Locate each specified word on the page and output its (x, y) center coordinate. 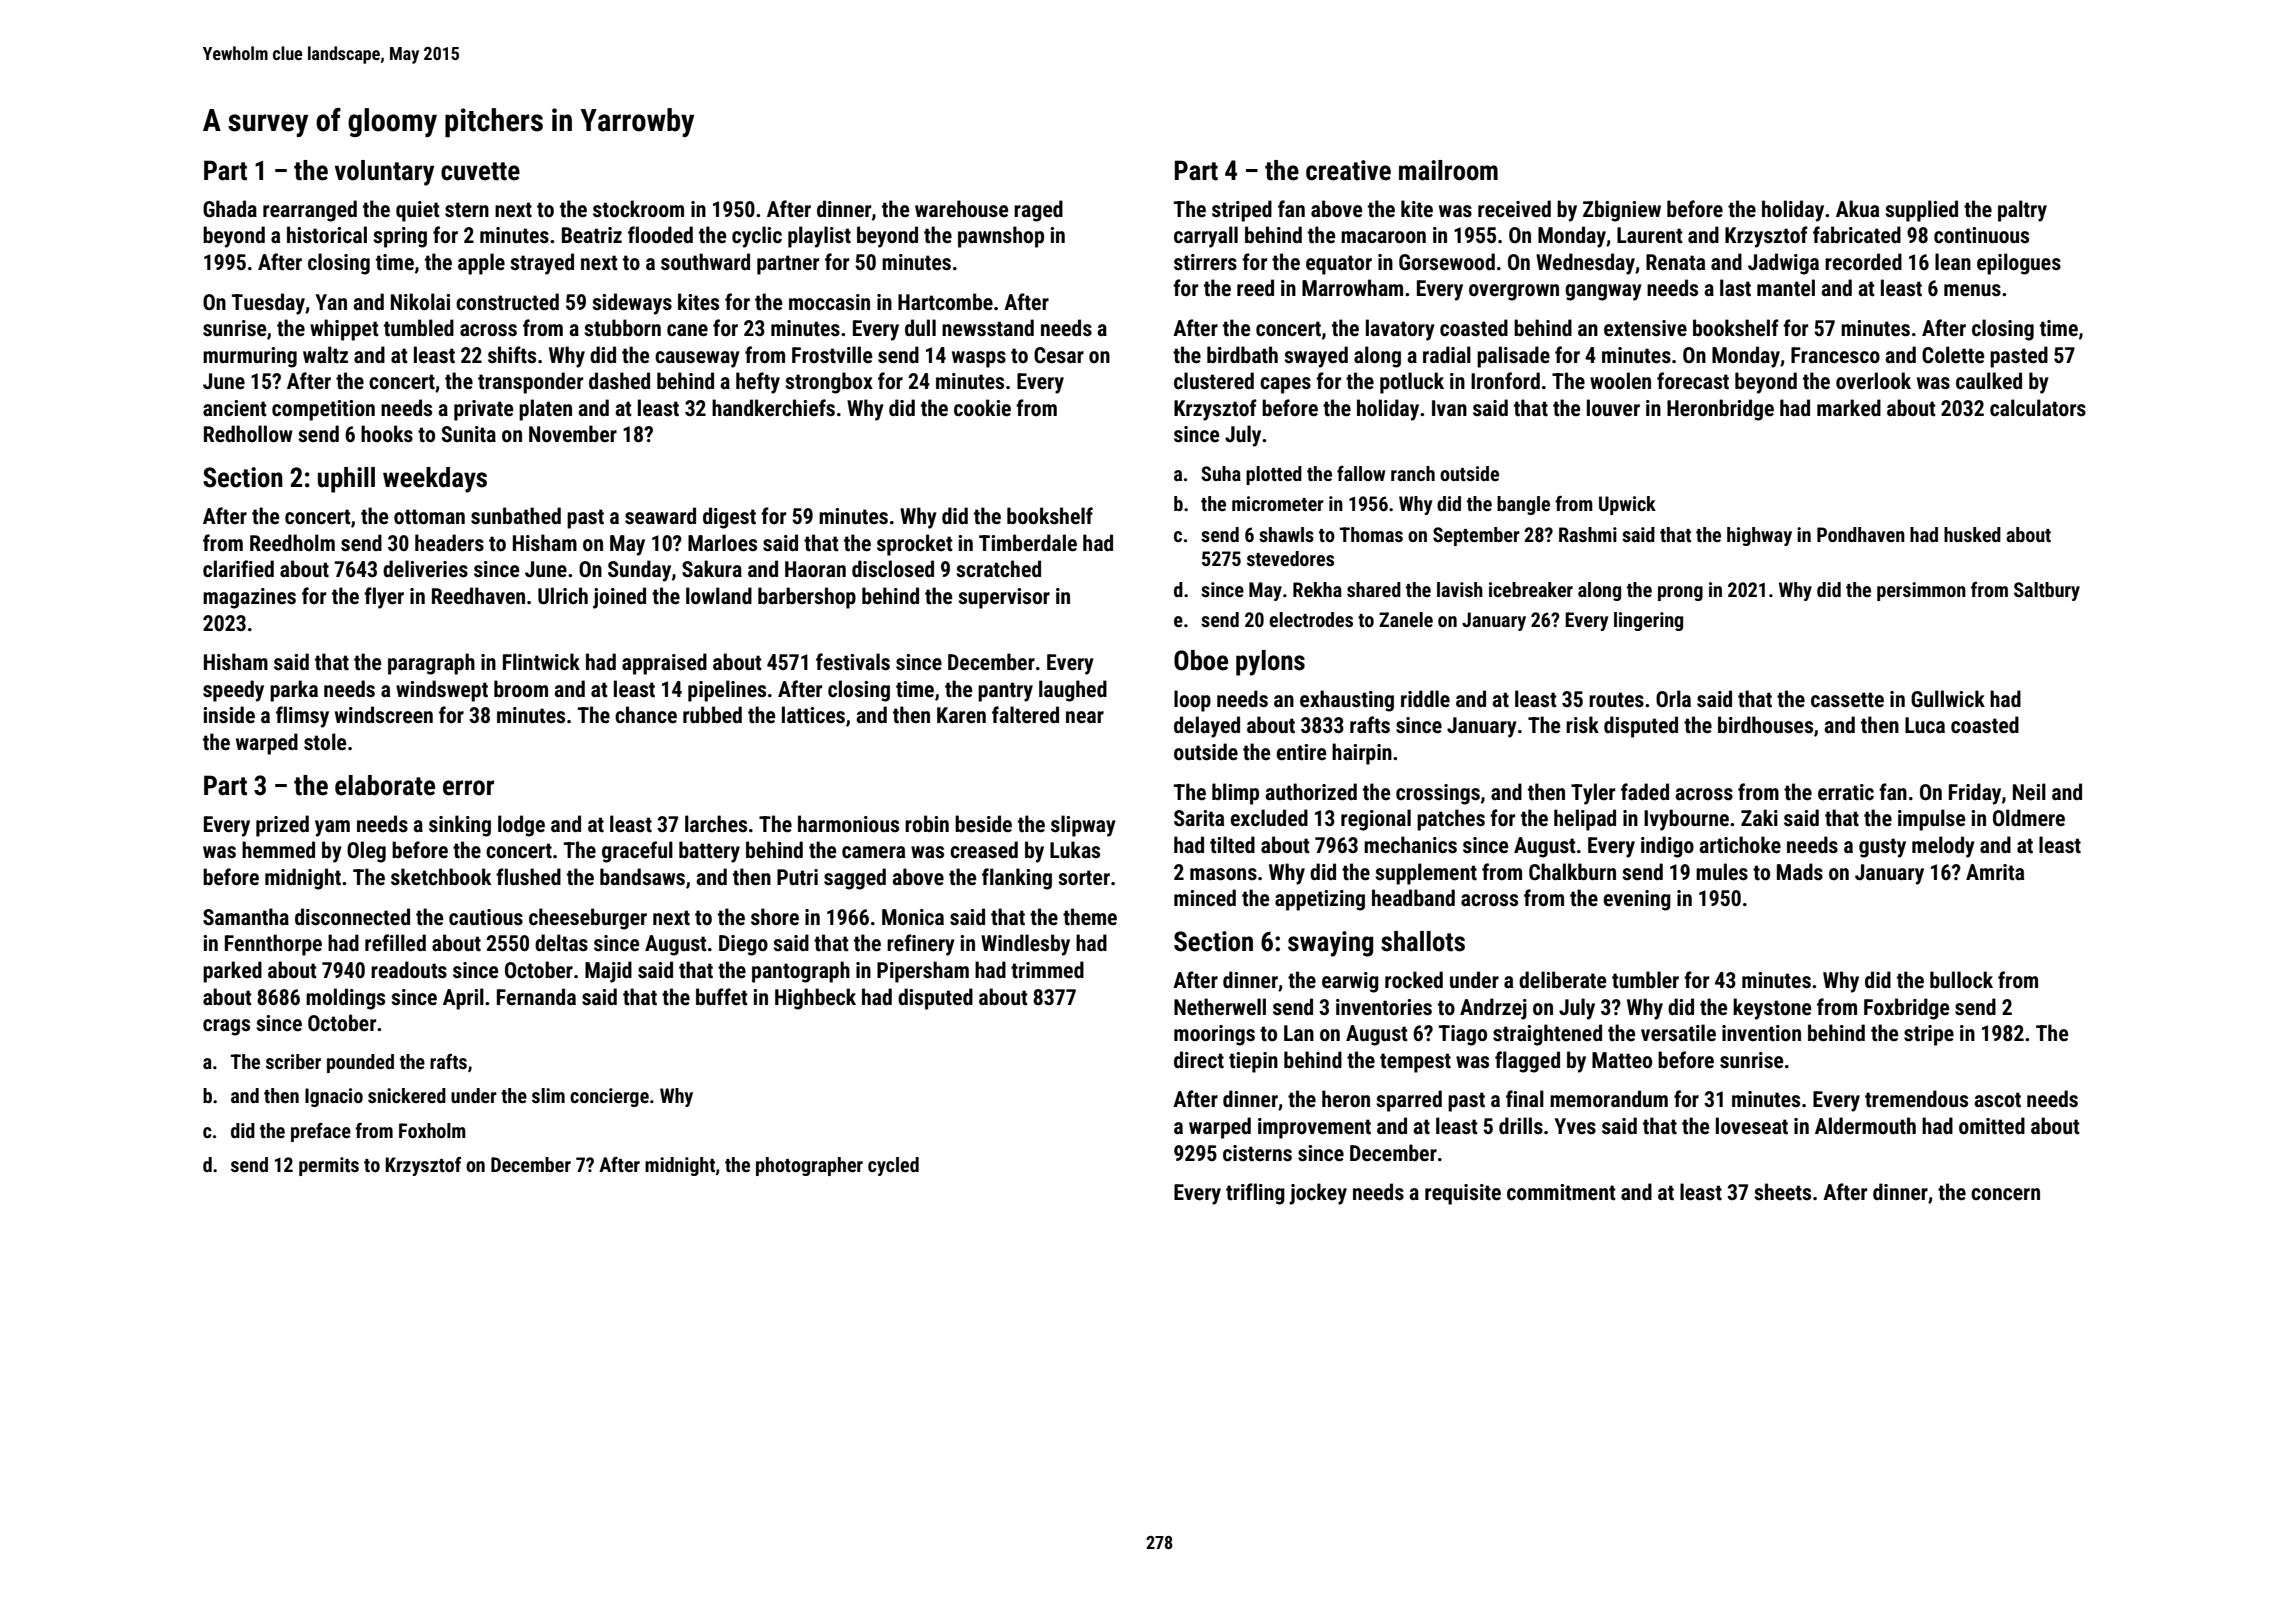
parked (232, 972)
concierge (609, 1097)
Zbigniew (1622, 211)
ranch (1413, 473)
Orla (1673, 698)
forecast (1693, 381)
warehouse (961, 209)
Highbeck (815, 999)
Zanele (1406, 619)
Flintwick (541, 662)
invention (1761, 1033)
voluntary (384, 173)
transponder (530, 383)
